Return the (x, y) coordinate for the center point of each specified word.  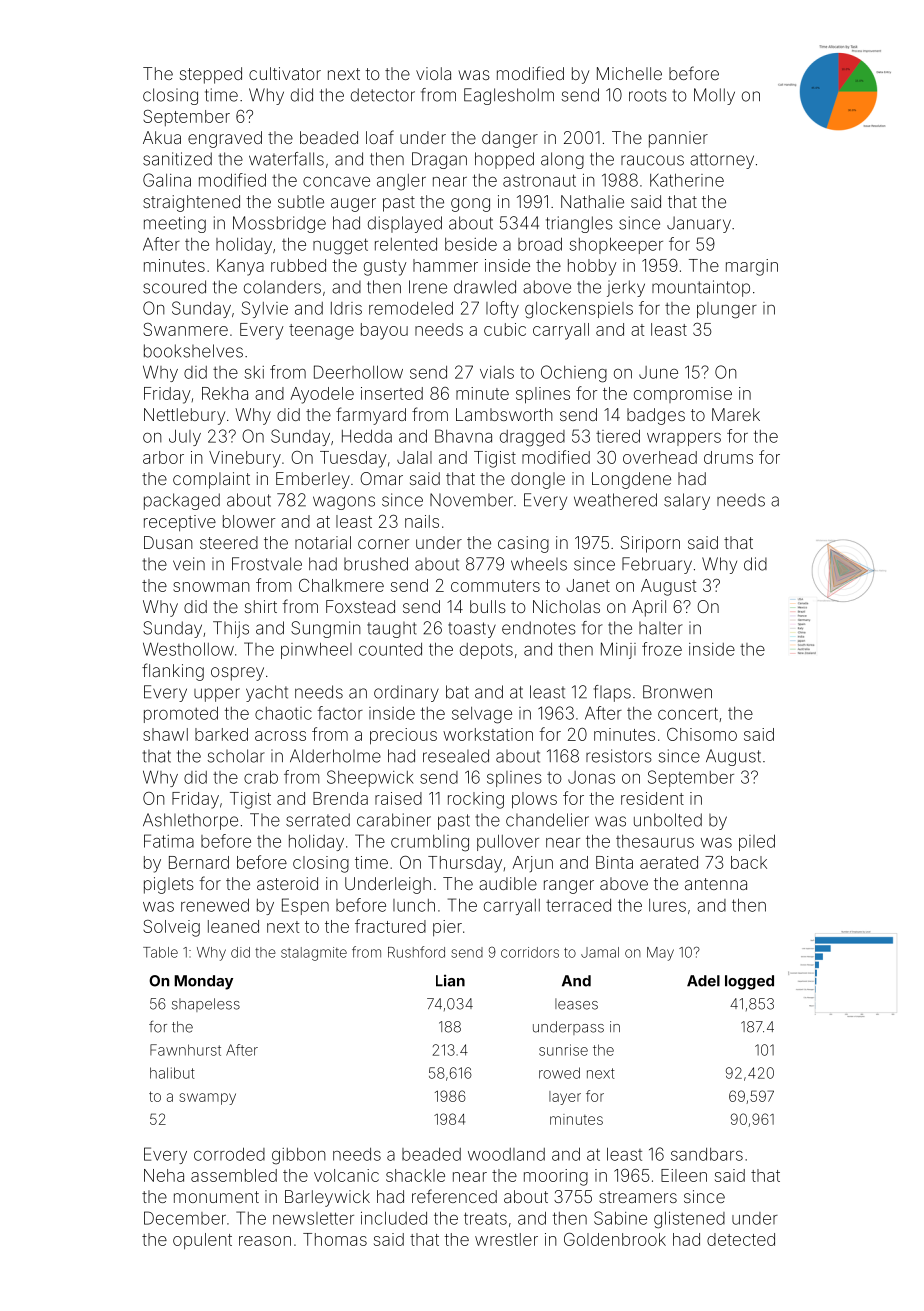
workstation (488, 734)
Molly (714, 96)
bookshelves (193, 351)
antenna (716, 884)
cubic (505, 329)
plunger (727, 310)
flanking (173, 672)
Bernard (199, 862)
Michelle (629, 73)
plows (534, 800)
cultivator (285, 73)
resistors (619, 756)
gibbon (299, 1156)
